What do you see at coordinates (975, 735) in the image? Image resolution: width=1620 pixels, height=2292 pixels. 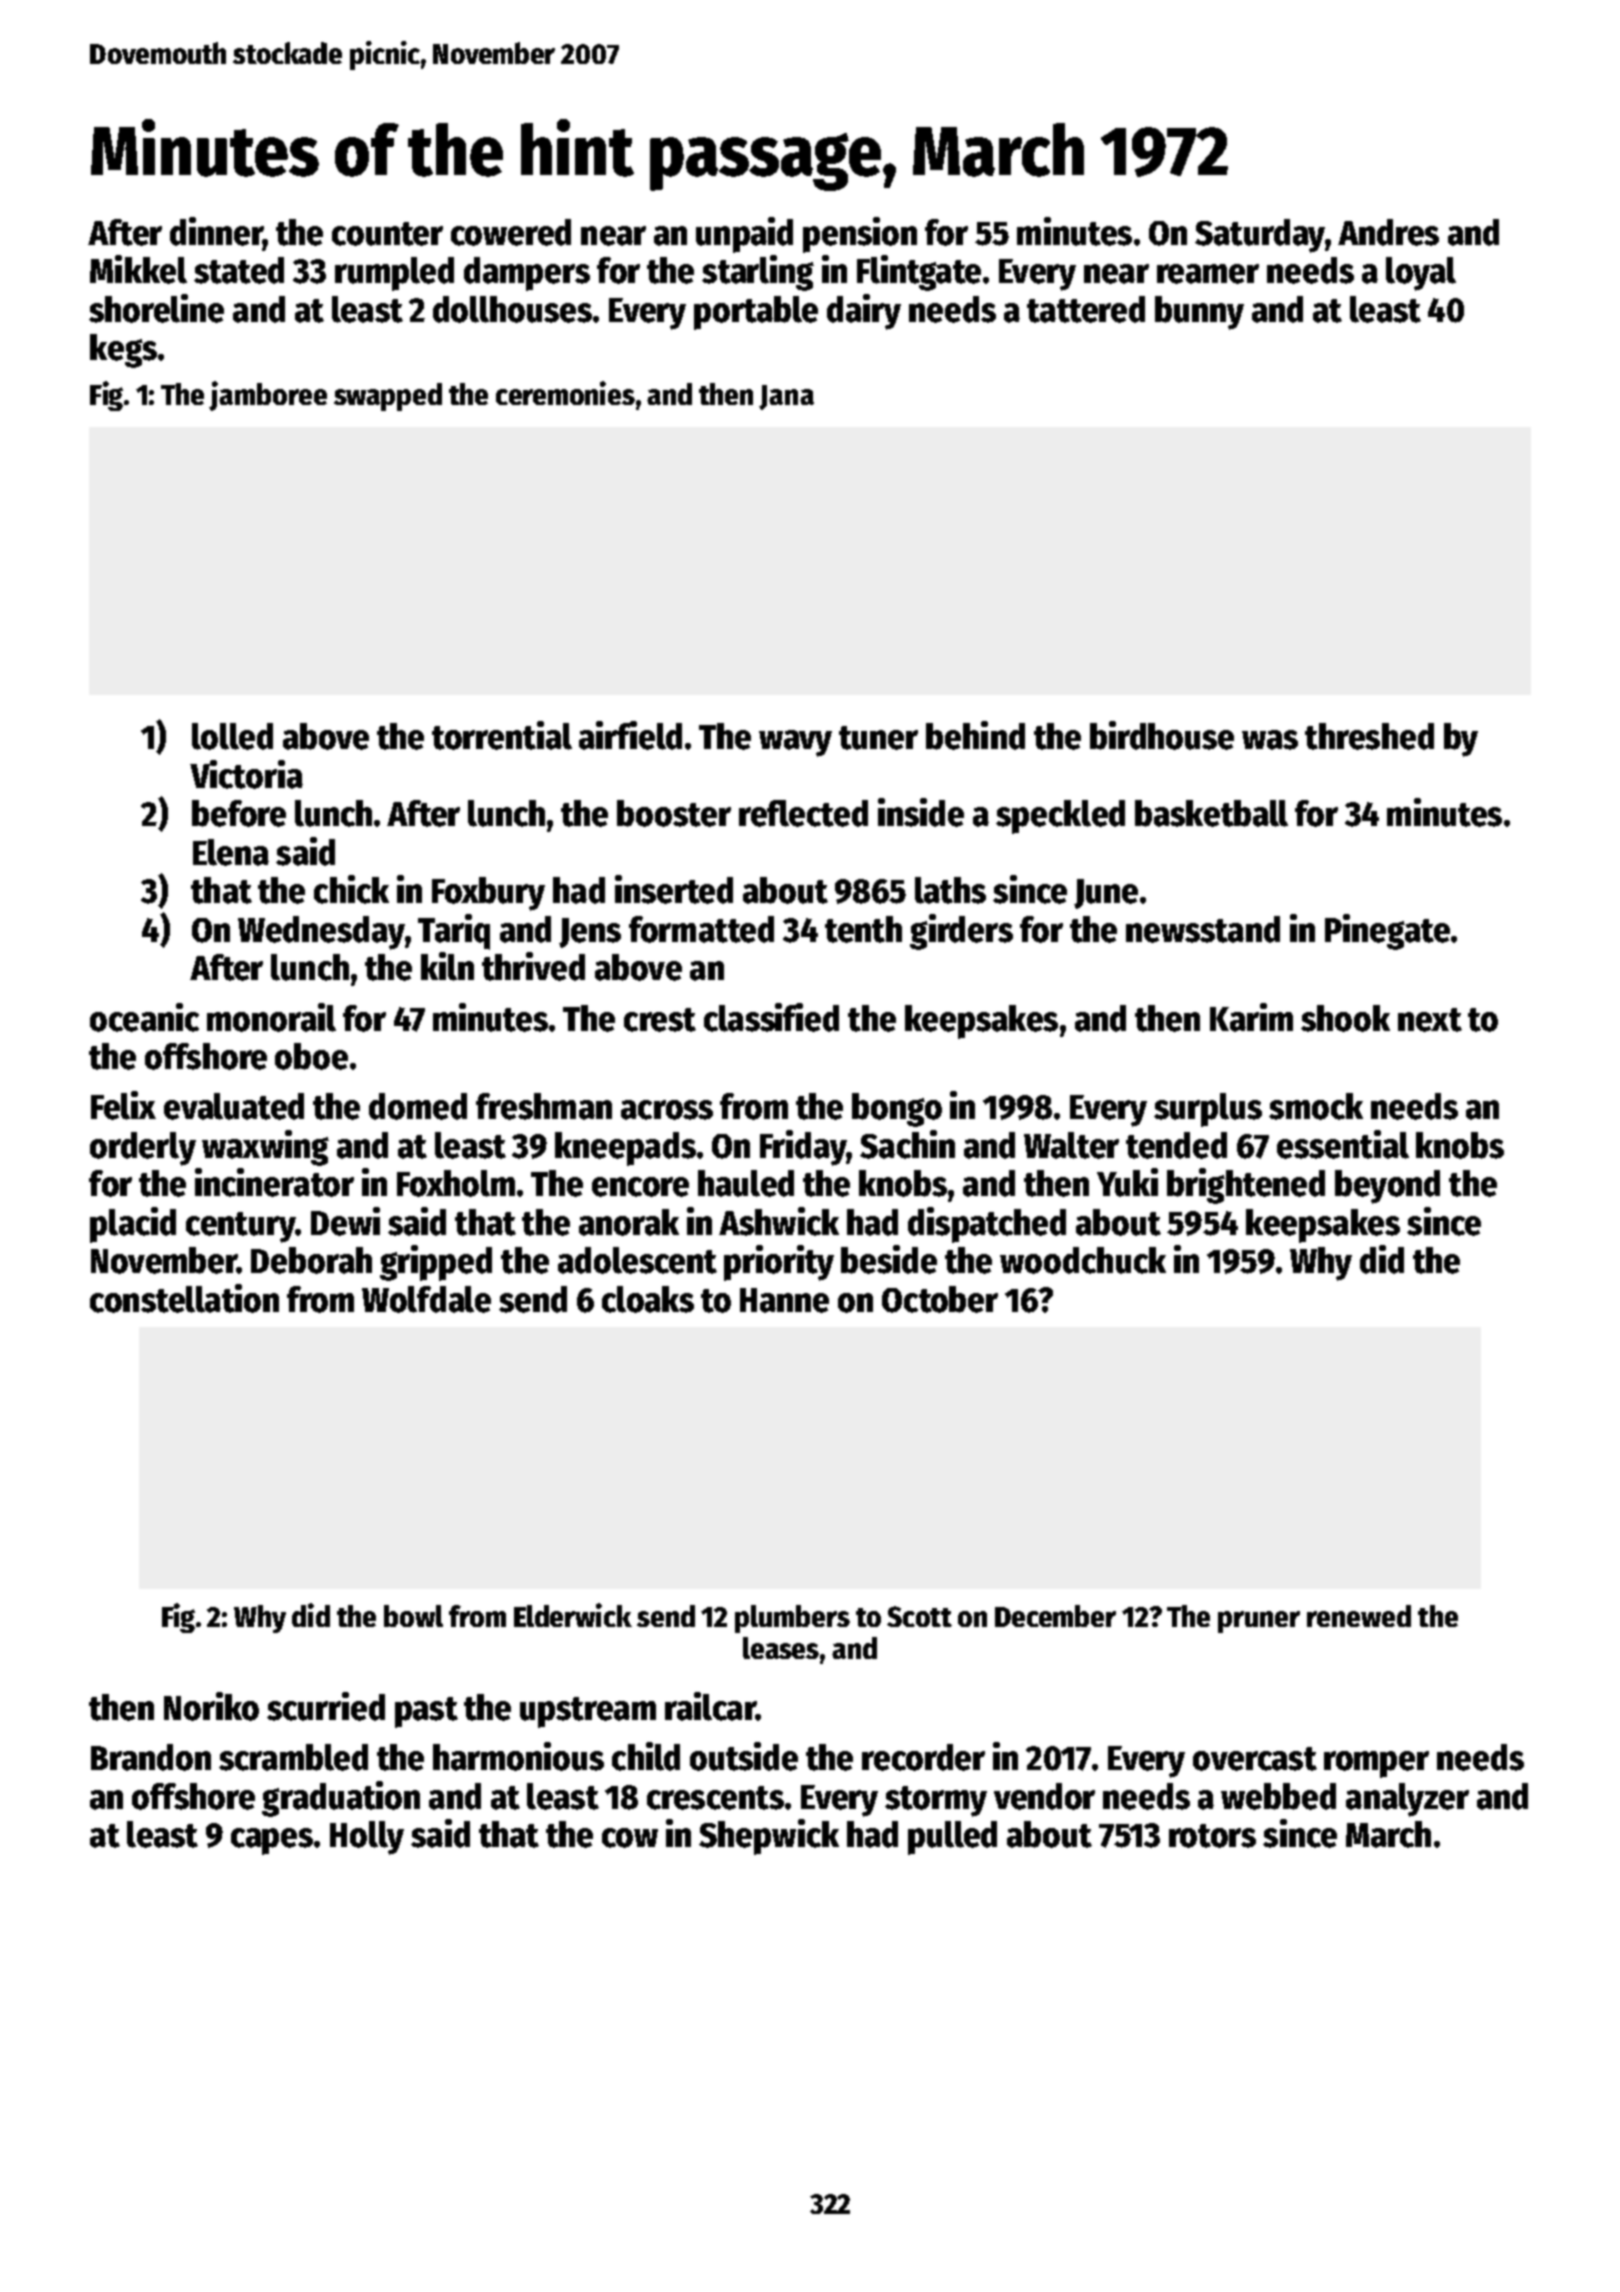 I see `behind` at bounding box center [975, 735].
